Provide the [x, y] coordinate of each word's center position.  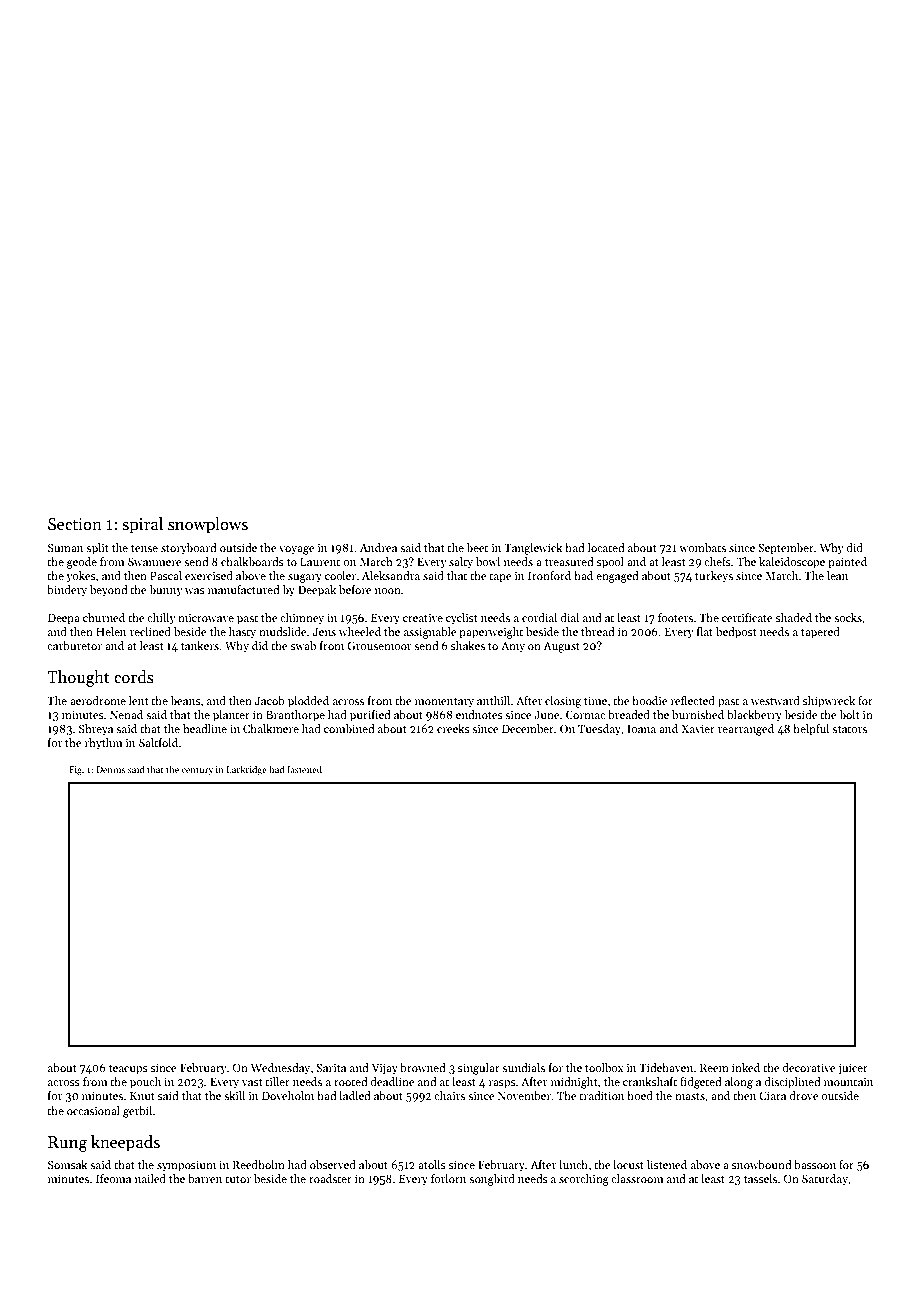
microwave [206, 618]
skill [234, 1095]
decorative [809, 1067]
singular [479, 1069]
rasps [502, 1084]
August [561, 647]
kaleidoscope [792, 563]
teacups [128, 1070]
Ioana [641, 729]
